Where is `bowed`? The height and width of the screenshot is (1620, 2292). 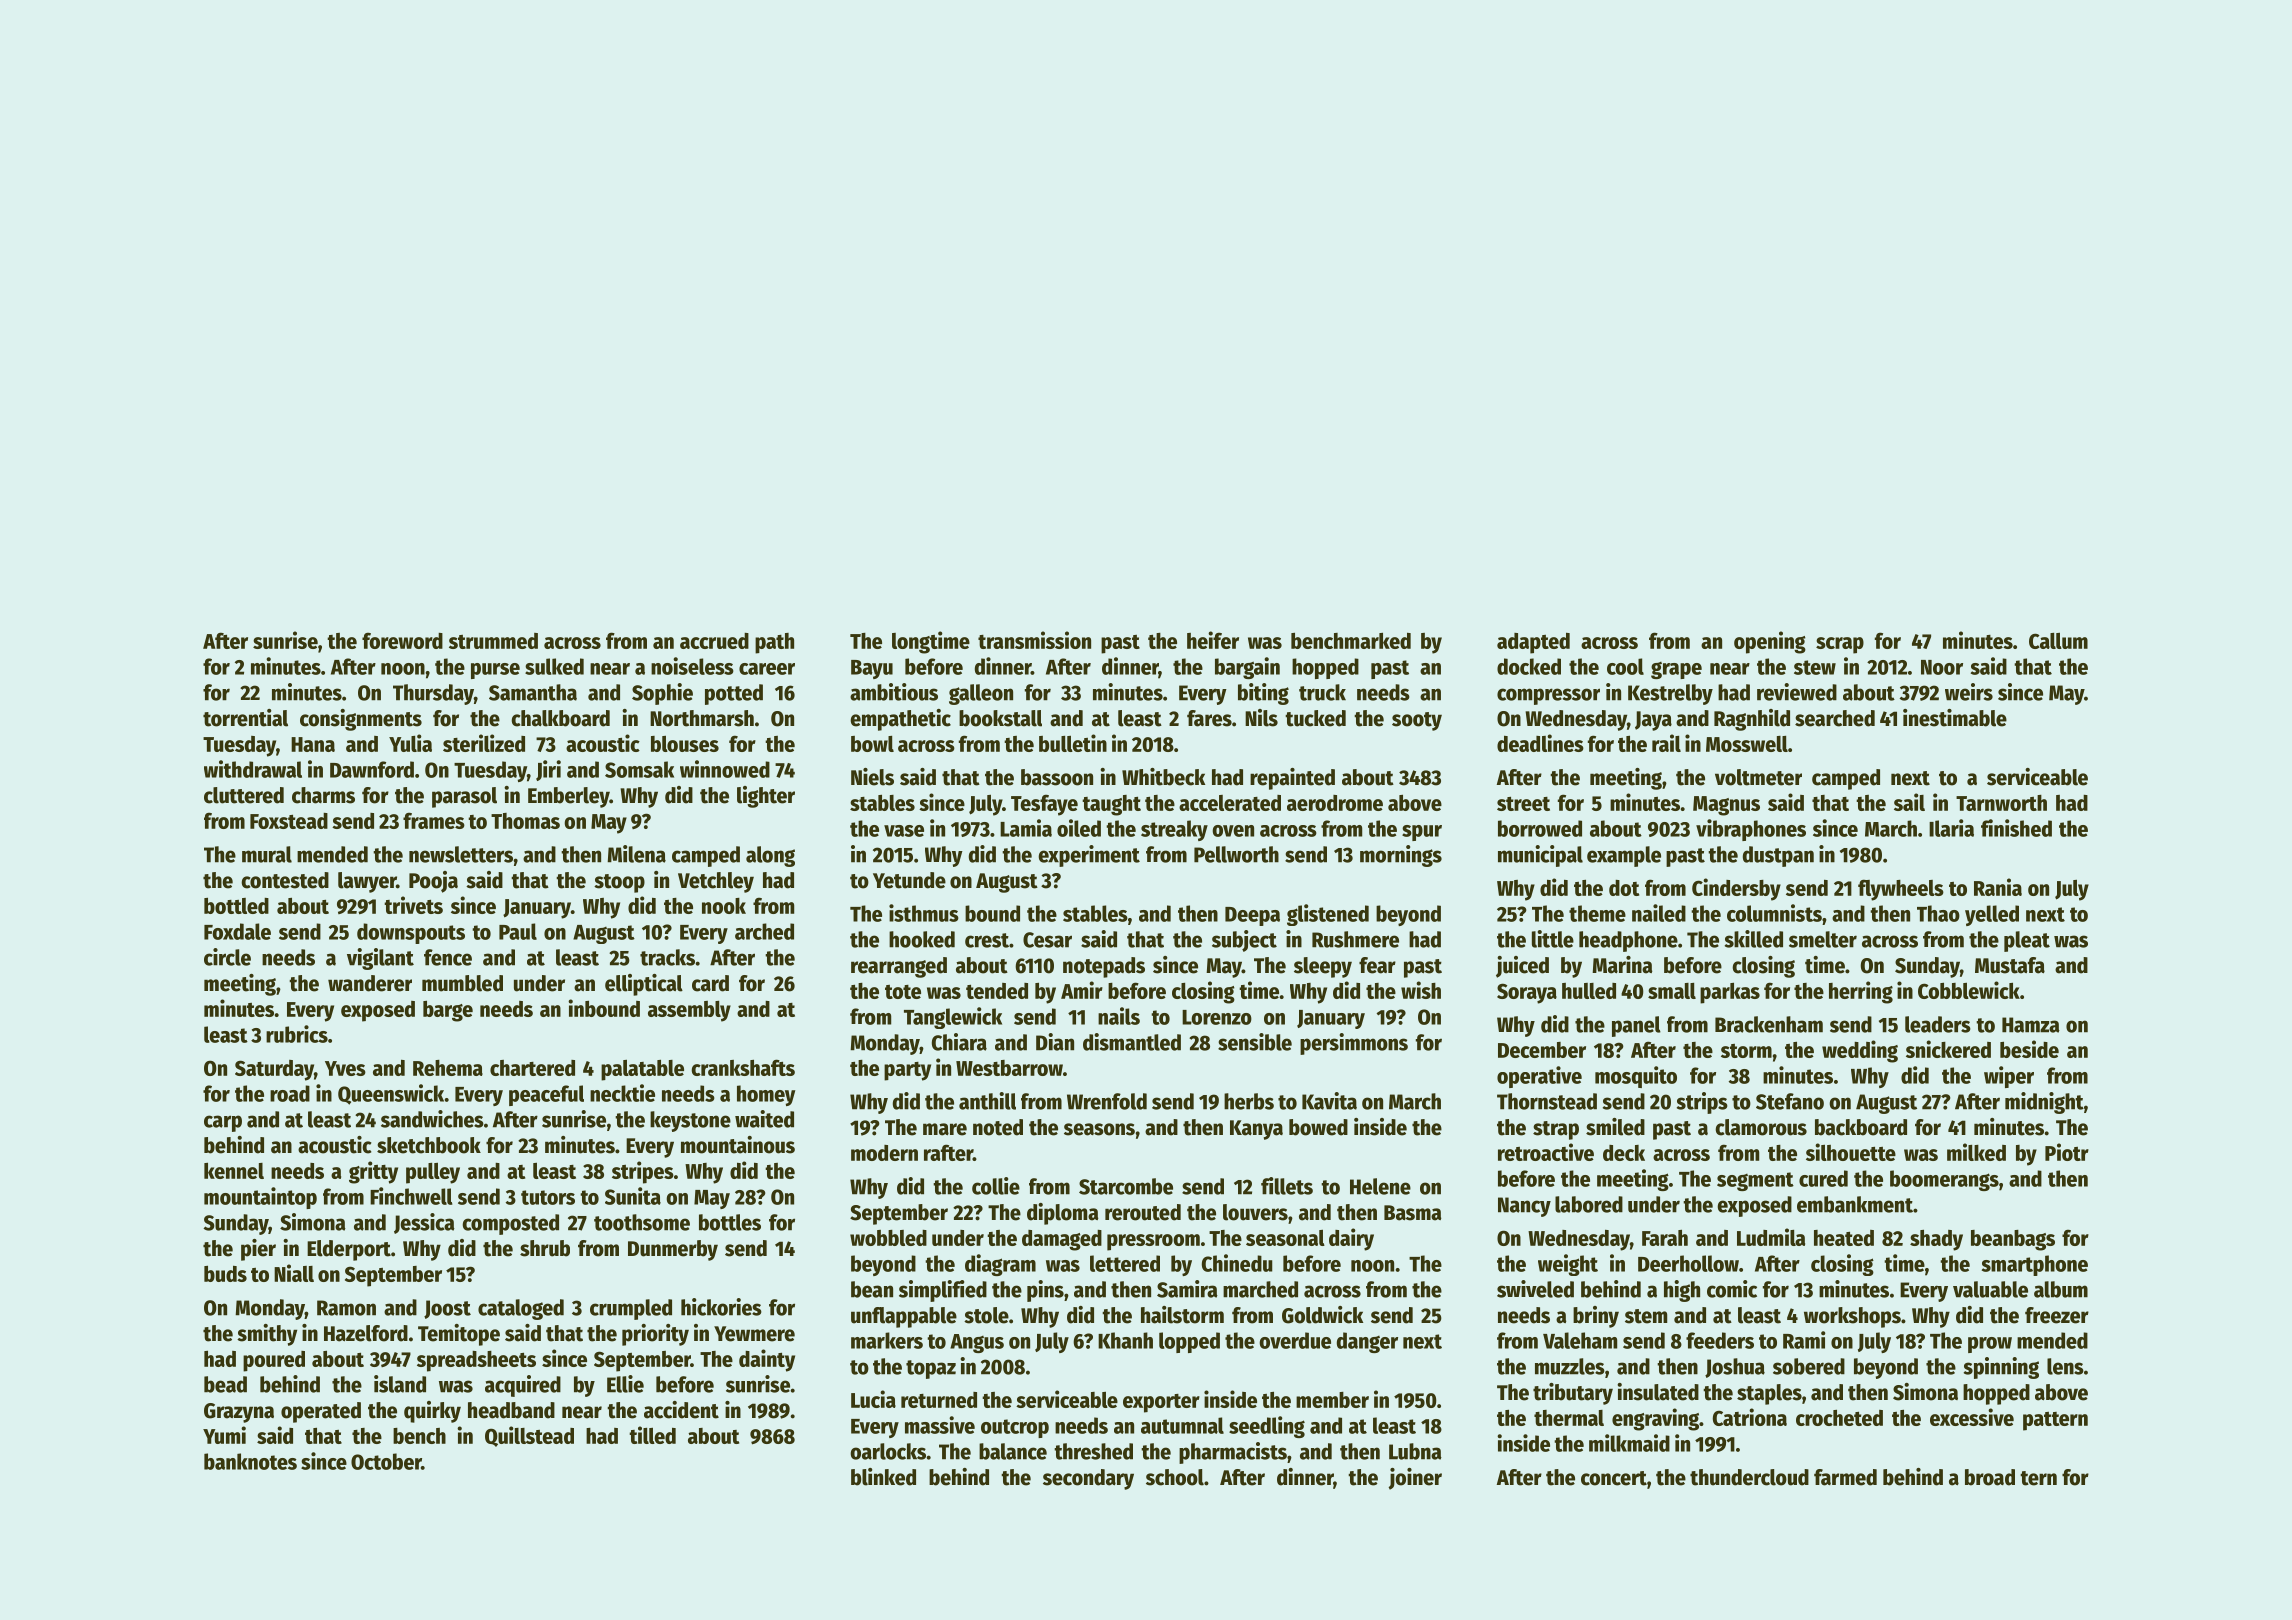
bowed is located at coordinates (1318, 1127).
